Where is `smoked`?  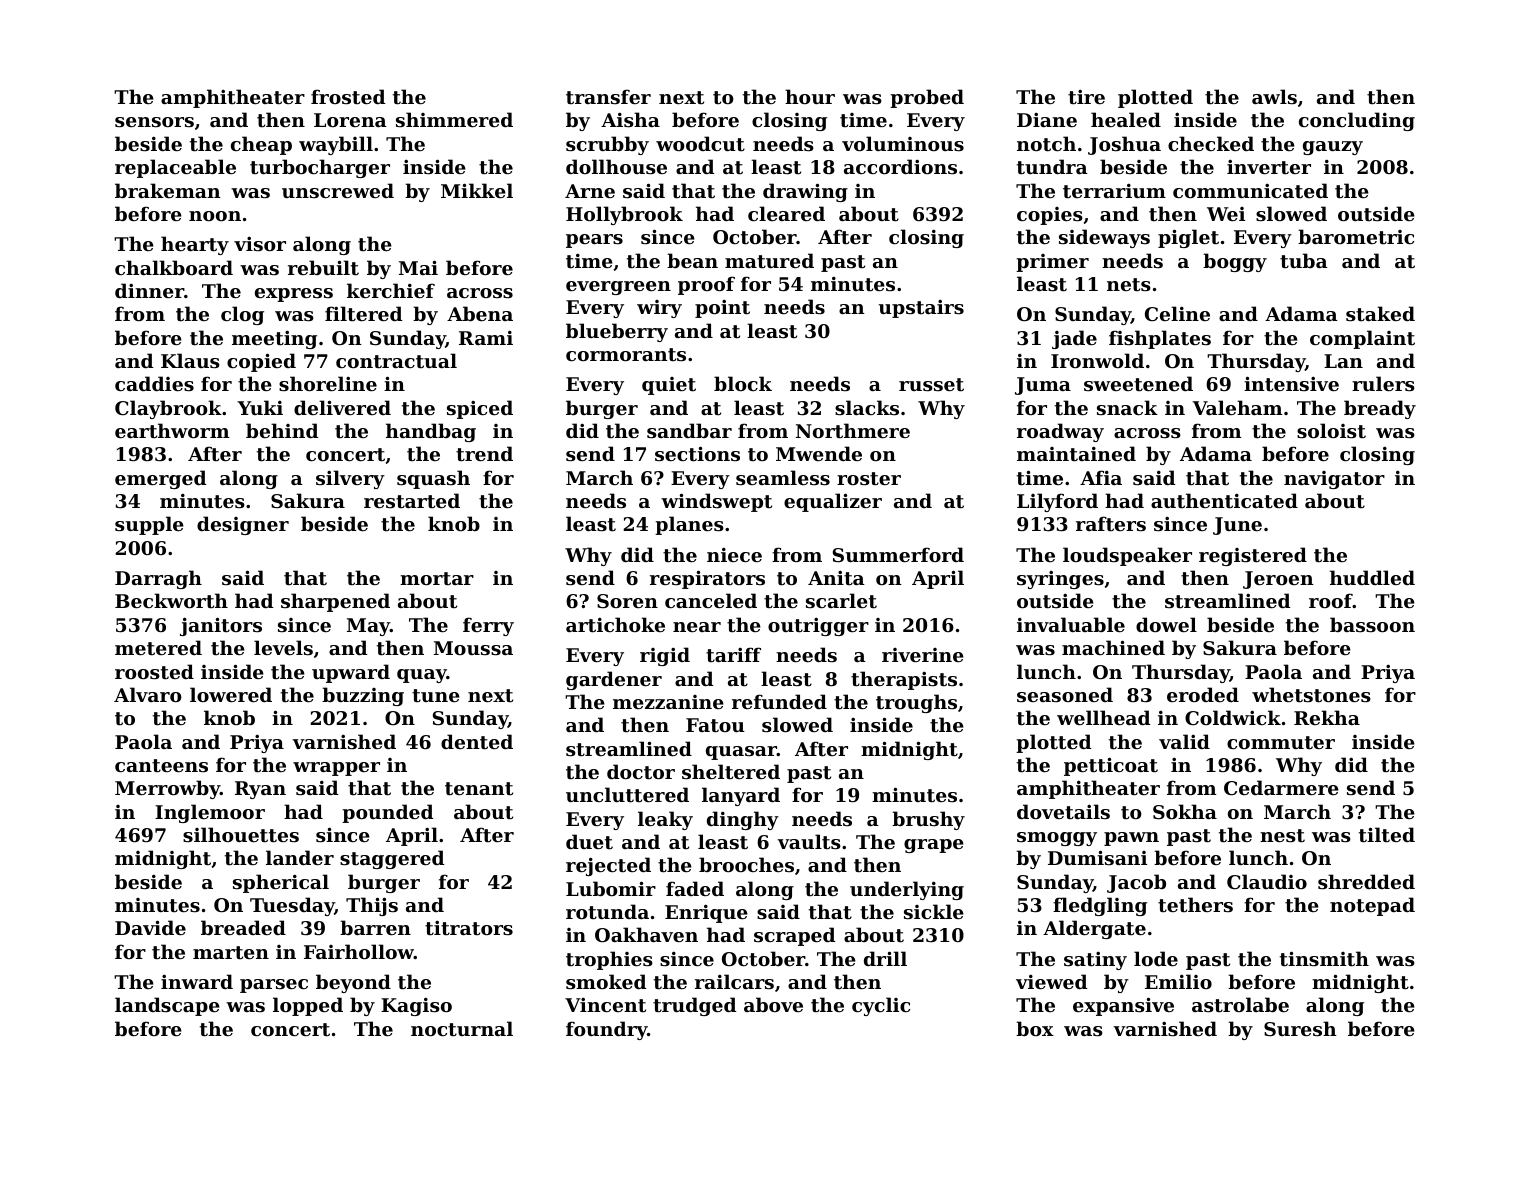 smoked is located at coordinates (606, 982).
